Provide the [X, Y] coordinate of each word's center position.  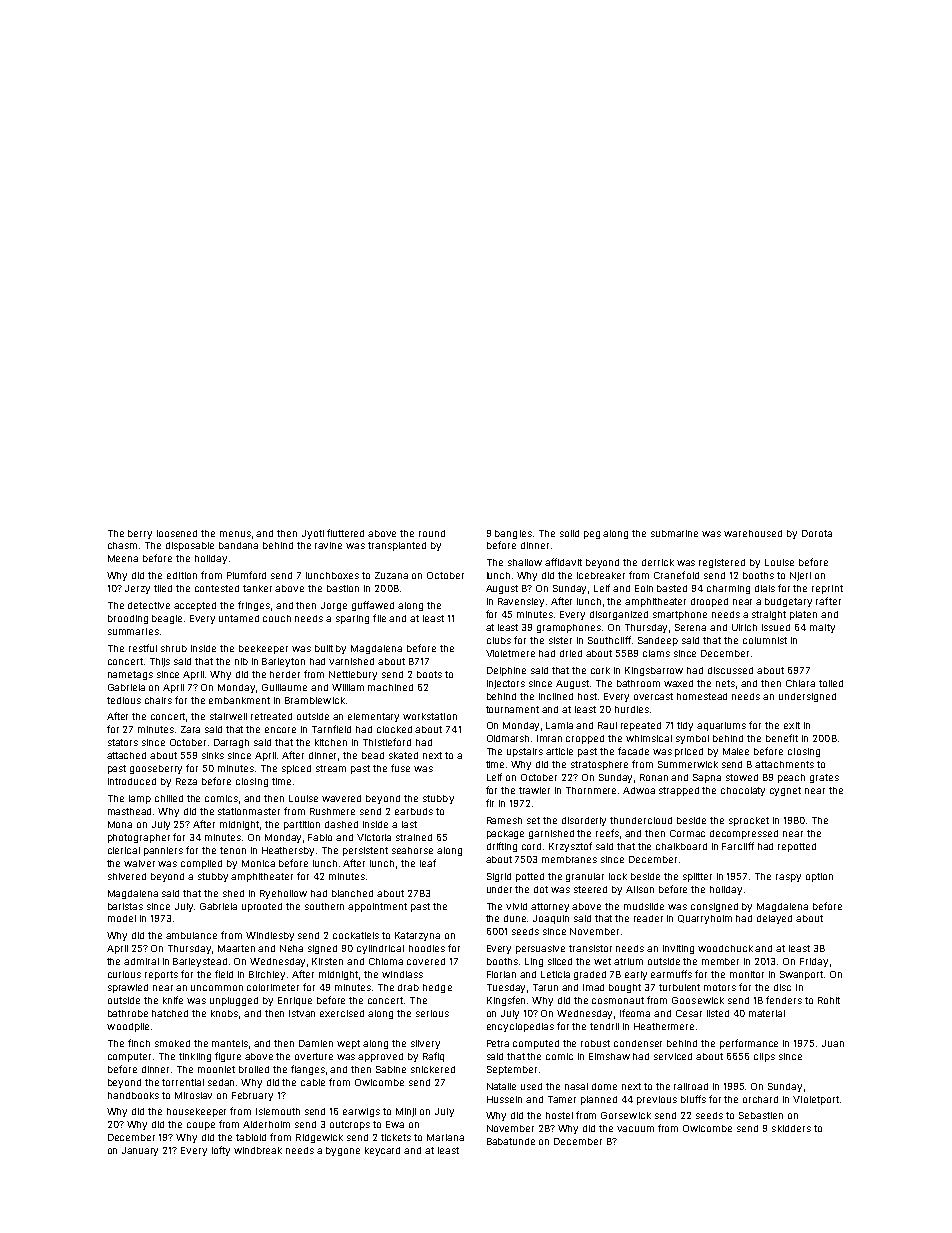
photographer [139, 838]
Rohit [829, 1000]
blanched [352, 893]
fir [490, 803]
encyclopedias [520, 1027]
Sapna [707, 778]
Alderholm [266, 1124]
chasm [122, 545]
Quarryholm [705, 919]
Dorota [817, 533]
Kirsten [327, 961]
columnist [765, 640]
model [122, 918]
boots [429, 674]
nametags [130, 675]
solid [569, 533]
